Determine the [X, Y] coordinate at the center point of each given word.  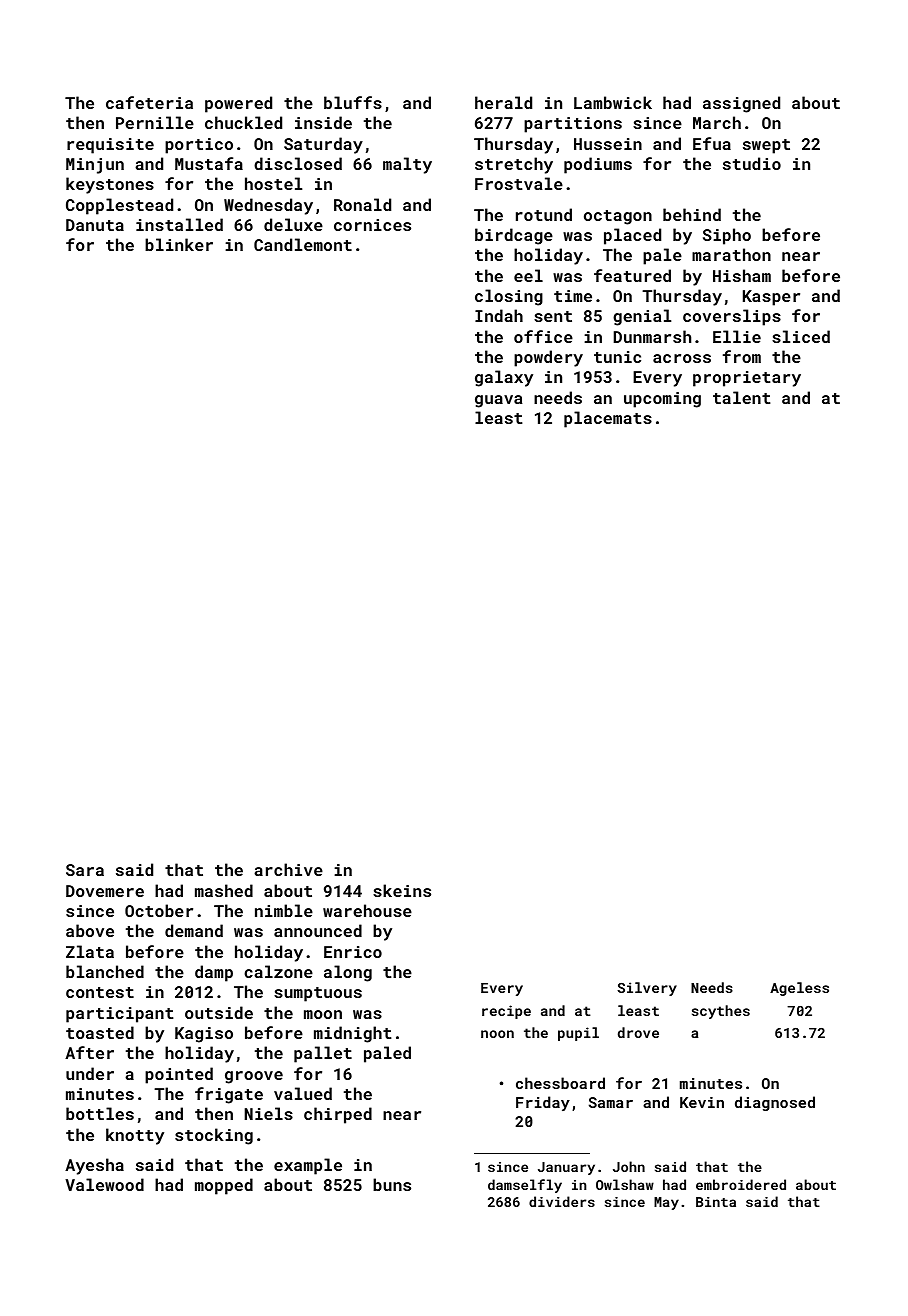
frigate [229, 1095]
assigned [741, 104]
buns [392, 1184]
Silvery [647, 989]
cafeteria [149, 102]
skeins [402, 890]
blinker [179, 244]
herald [503, 102]
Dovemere [105, 891]
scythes [721, 1012]
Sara [85, 870]
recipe [506, 1012]
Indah [499, 315]
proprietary [747, 379]
